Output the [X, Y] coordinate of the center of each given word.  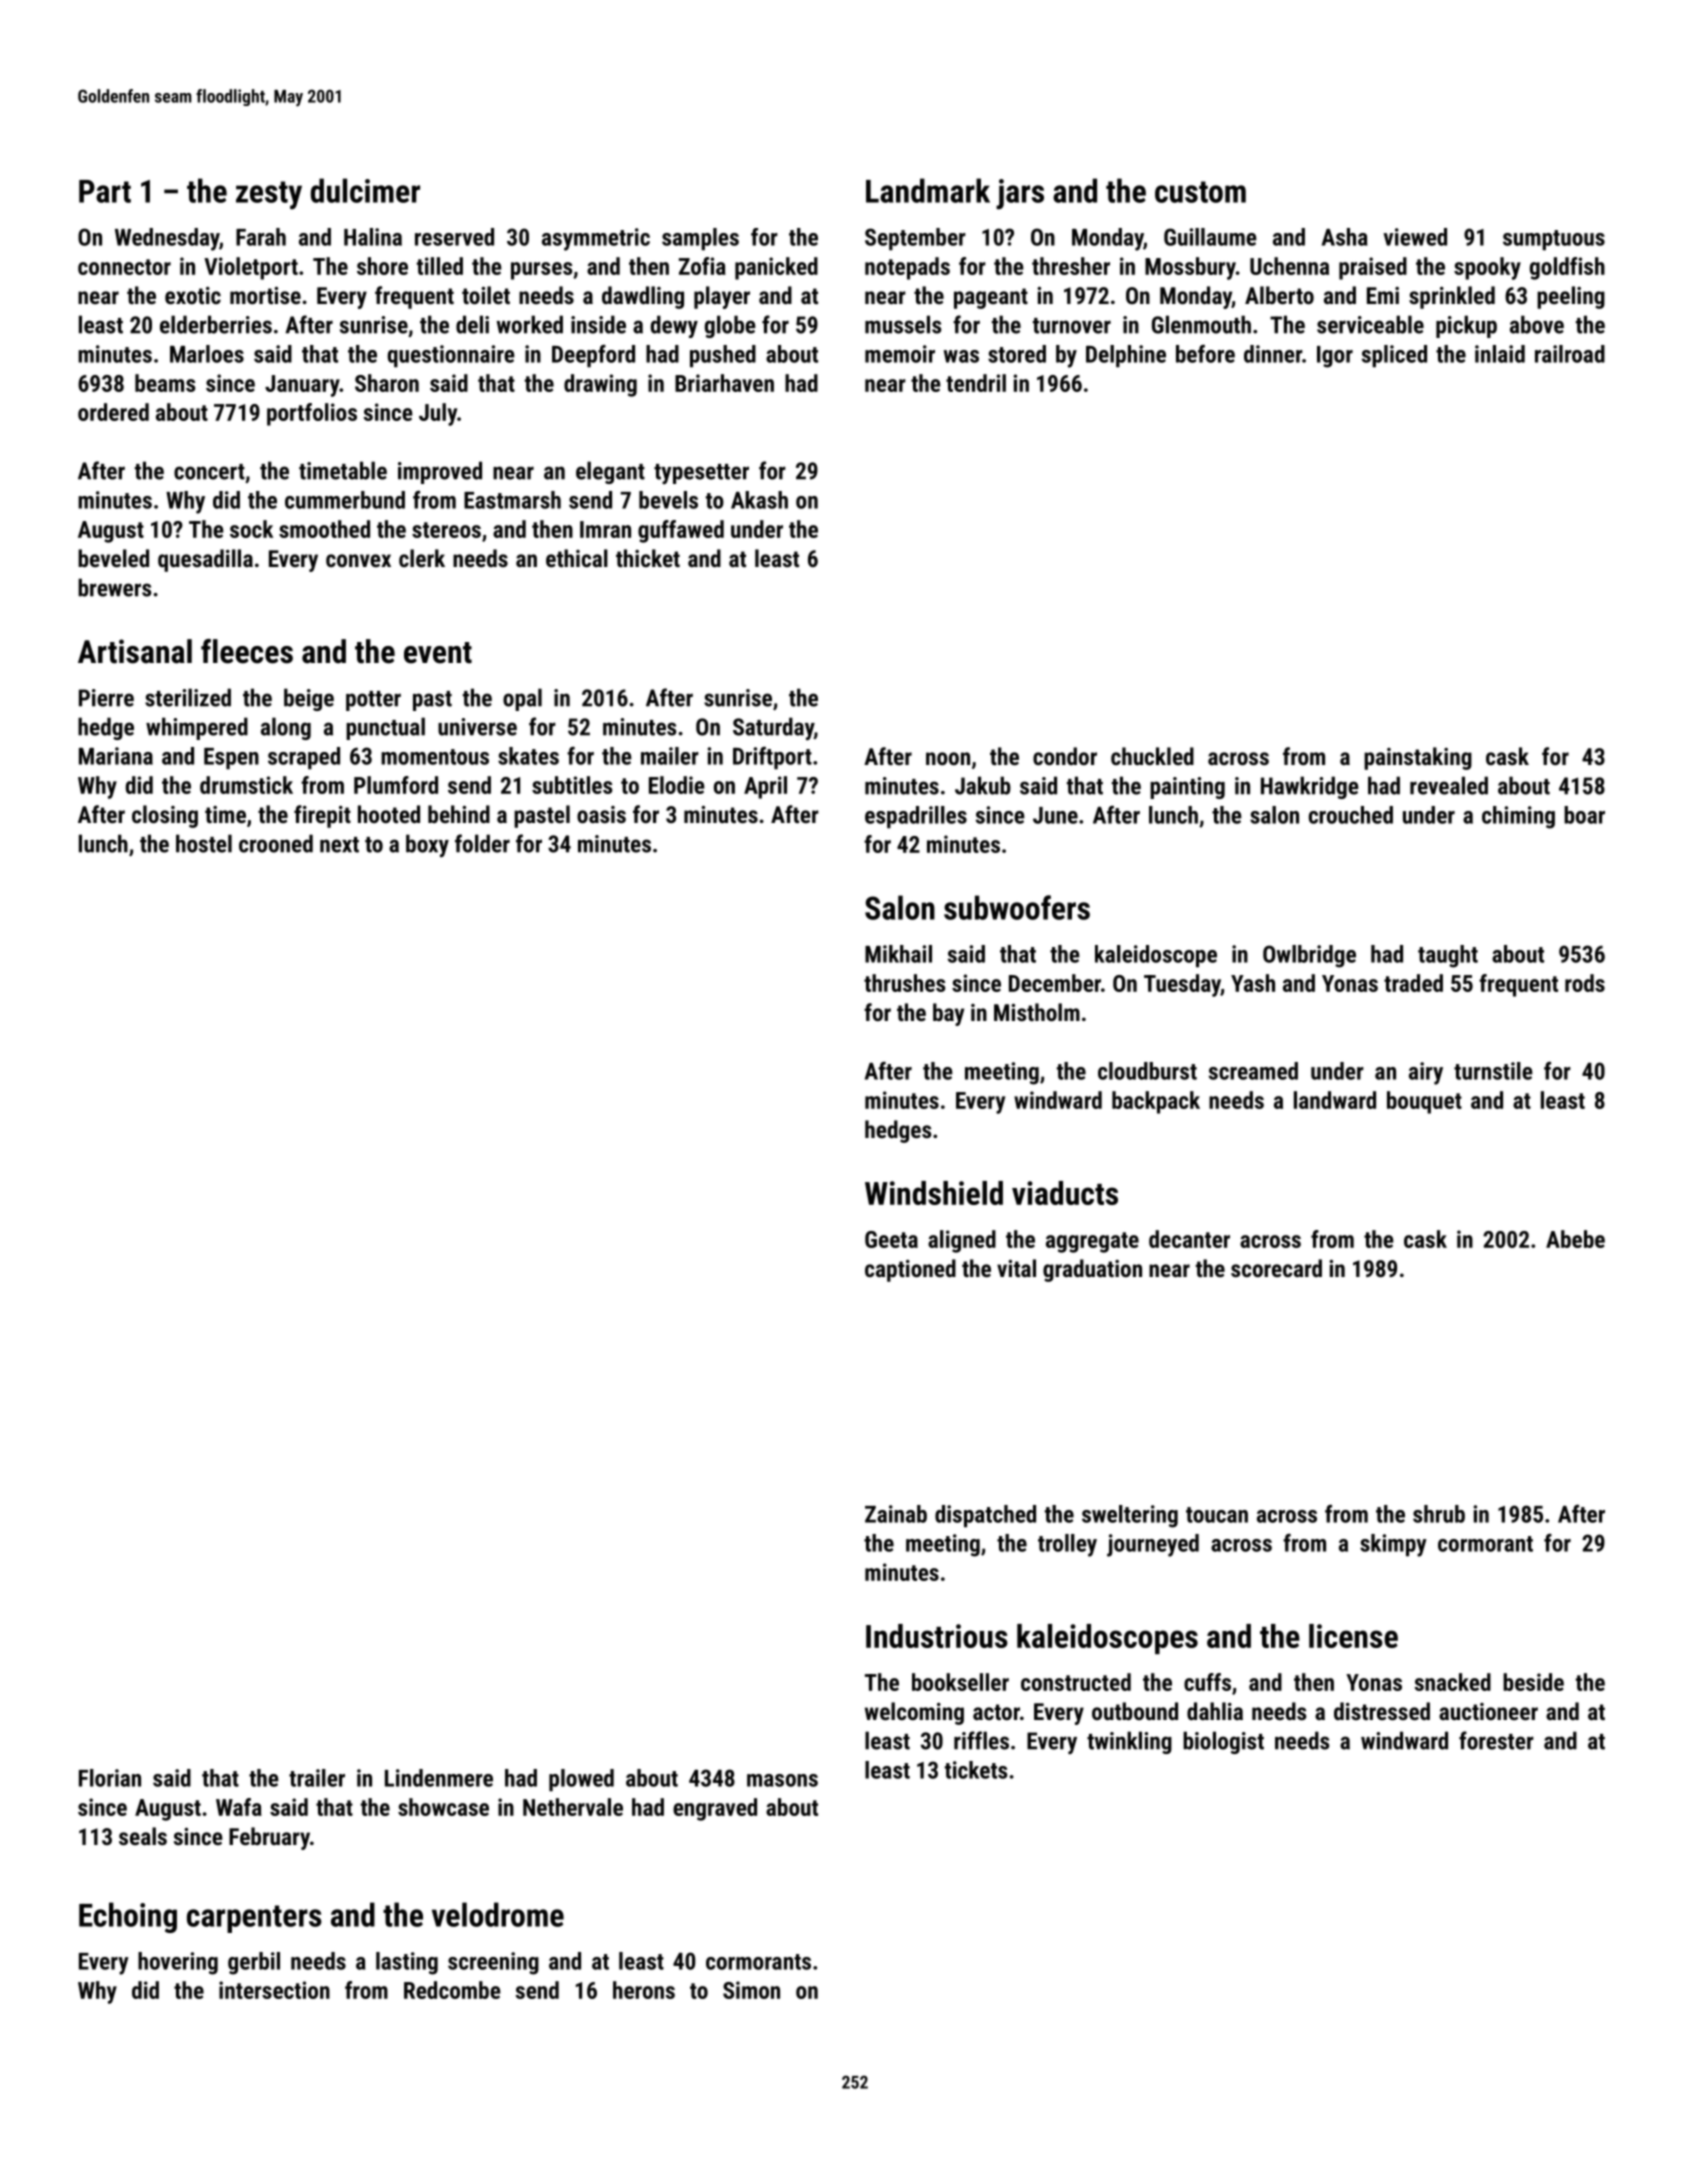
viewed [1415, 237]
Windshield [934, 1193]
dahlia [1215, 1711]
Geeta [891, 1239]
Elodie [677, 785]
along [286, 728]
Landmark [928, 190]
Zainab [896, 1514]
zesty [269, 195]
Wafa [239, 1807]
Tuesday [1182, 985]
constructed [1076, 1682]
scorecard [1276, 1268]
